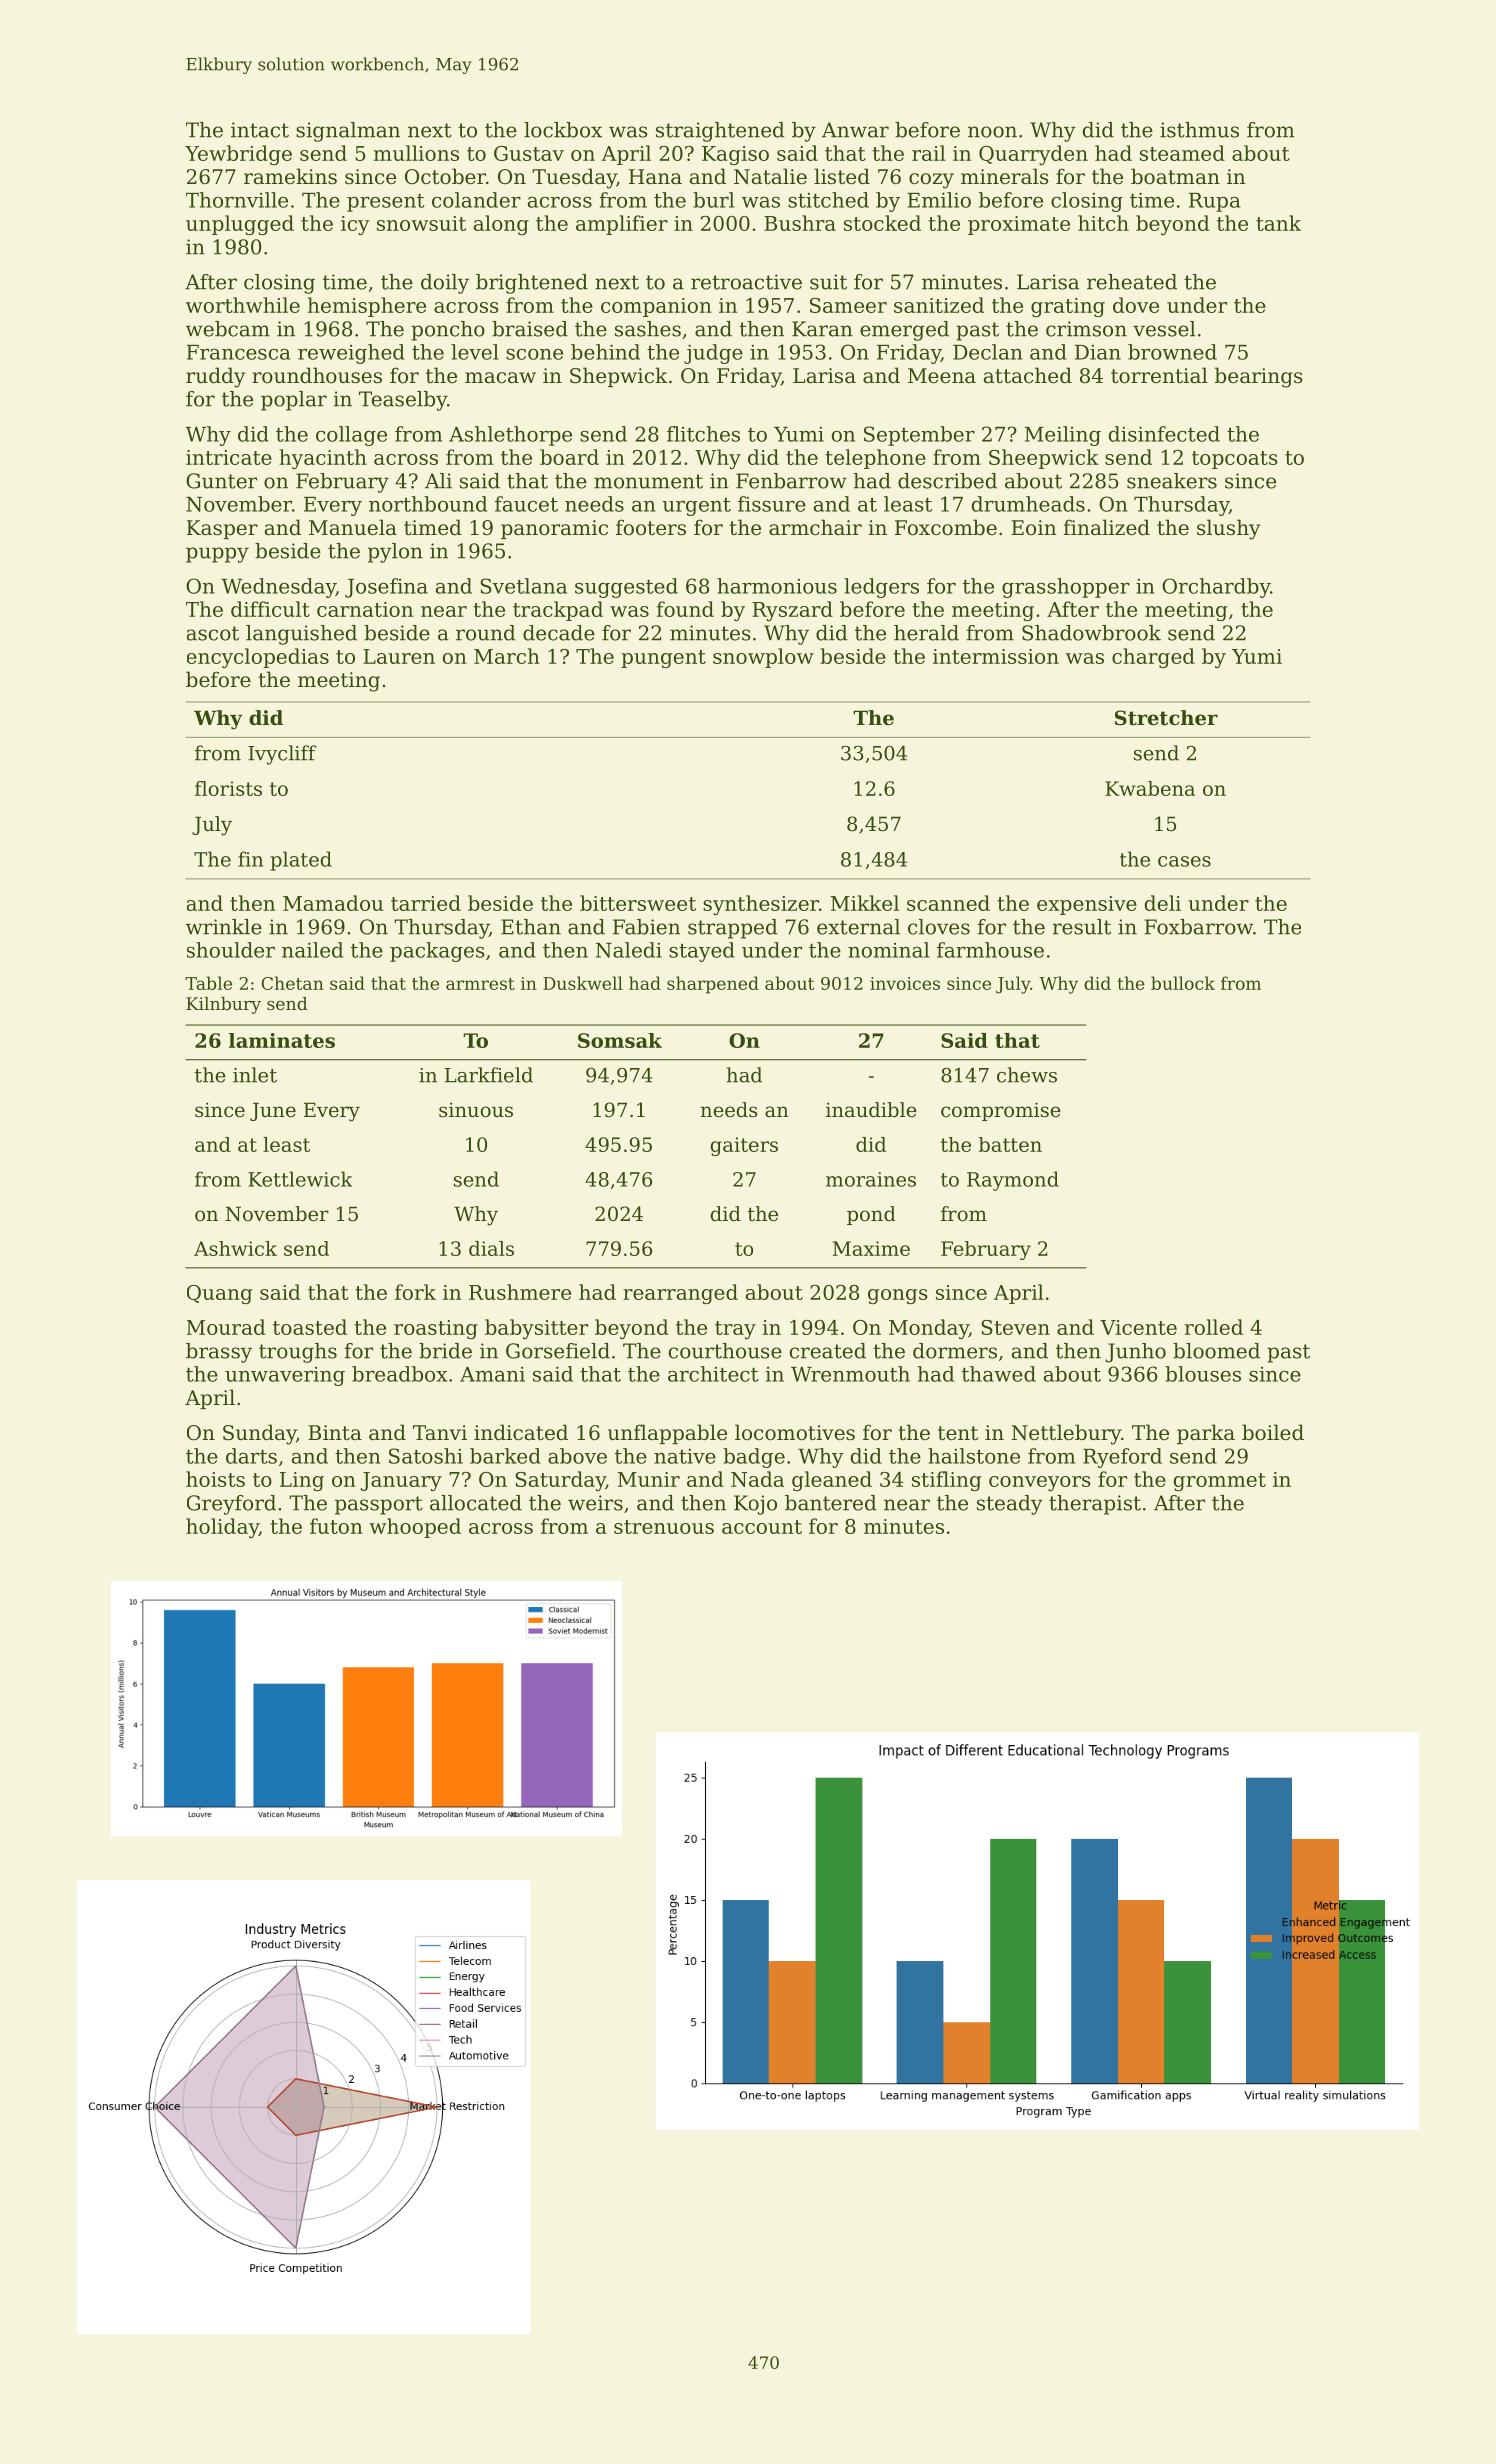 The width and height of the screenshot is (1496, 2464). I want to click on Teaselby, so click(403, 401).
